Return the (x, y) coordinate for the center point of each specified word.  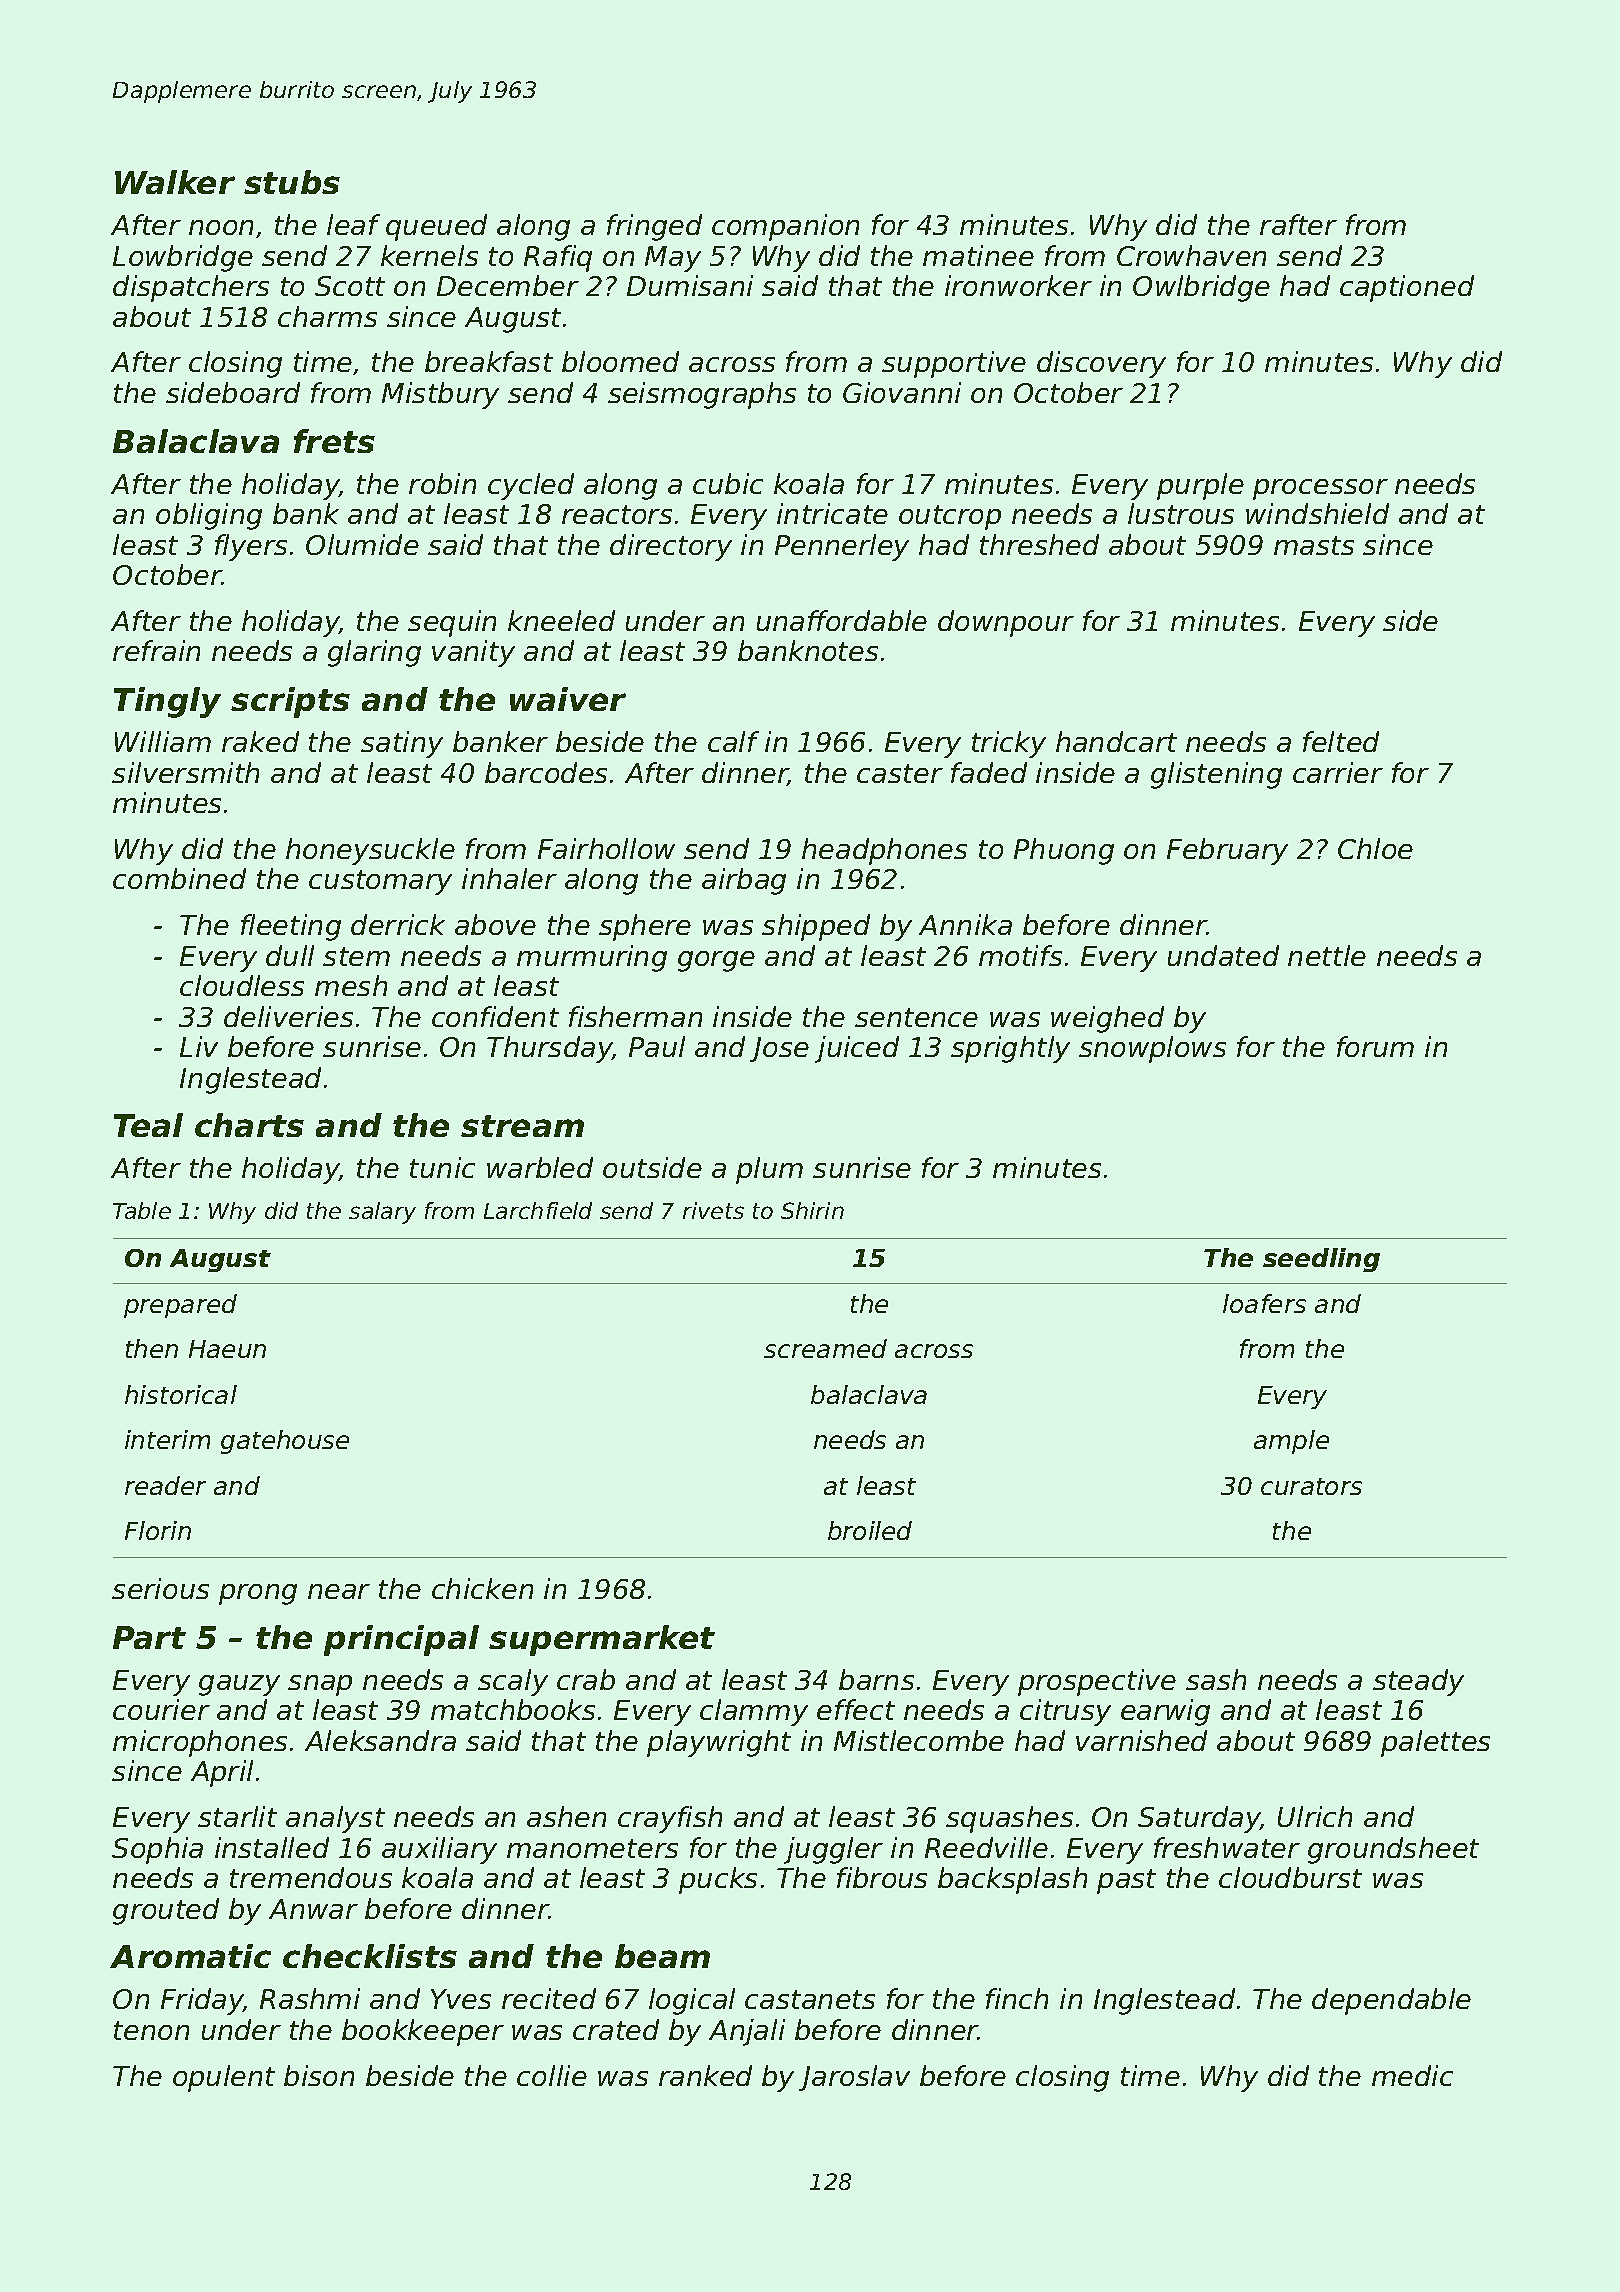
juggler (833, 1850)
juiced (857, 1049)
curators (1311, 1486)
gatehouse (285, 1442)
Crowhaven (1191, 255)
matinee (978, 255)
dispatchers (191, 288)
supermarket (602, 1640)
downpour (1006, 623)
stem (356, 956)
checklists (370, 1956)
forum (1375, 1046)
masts (1314, 545)
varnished (1141, 1740)
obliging (209, 516)
